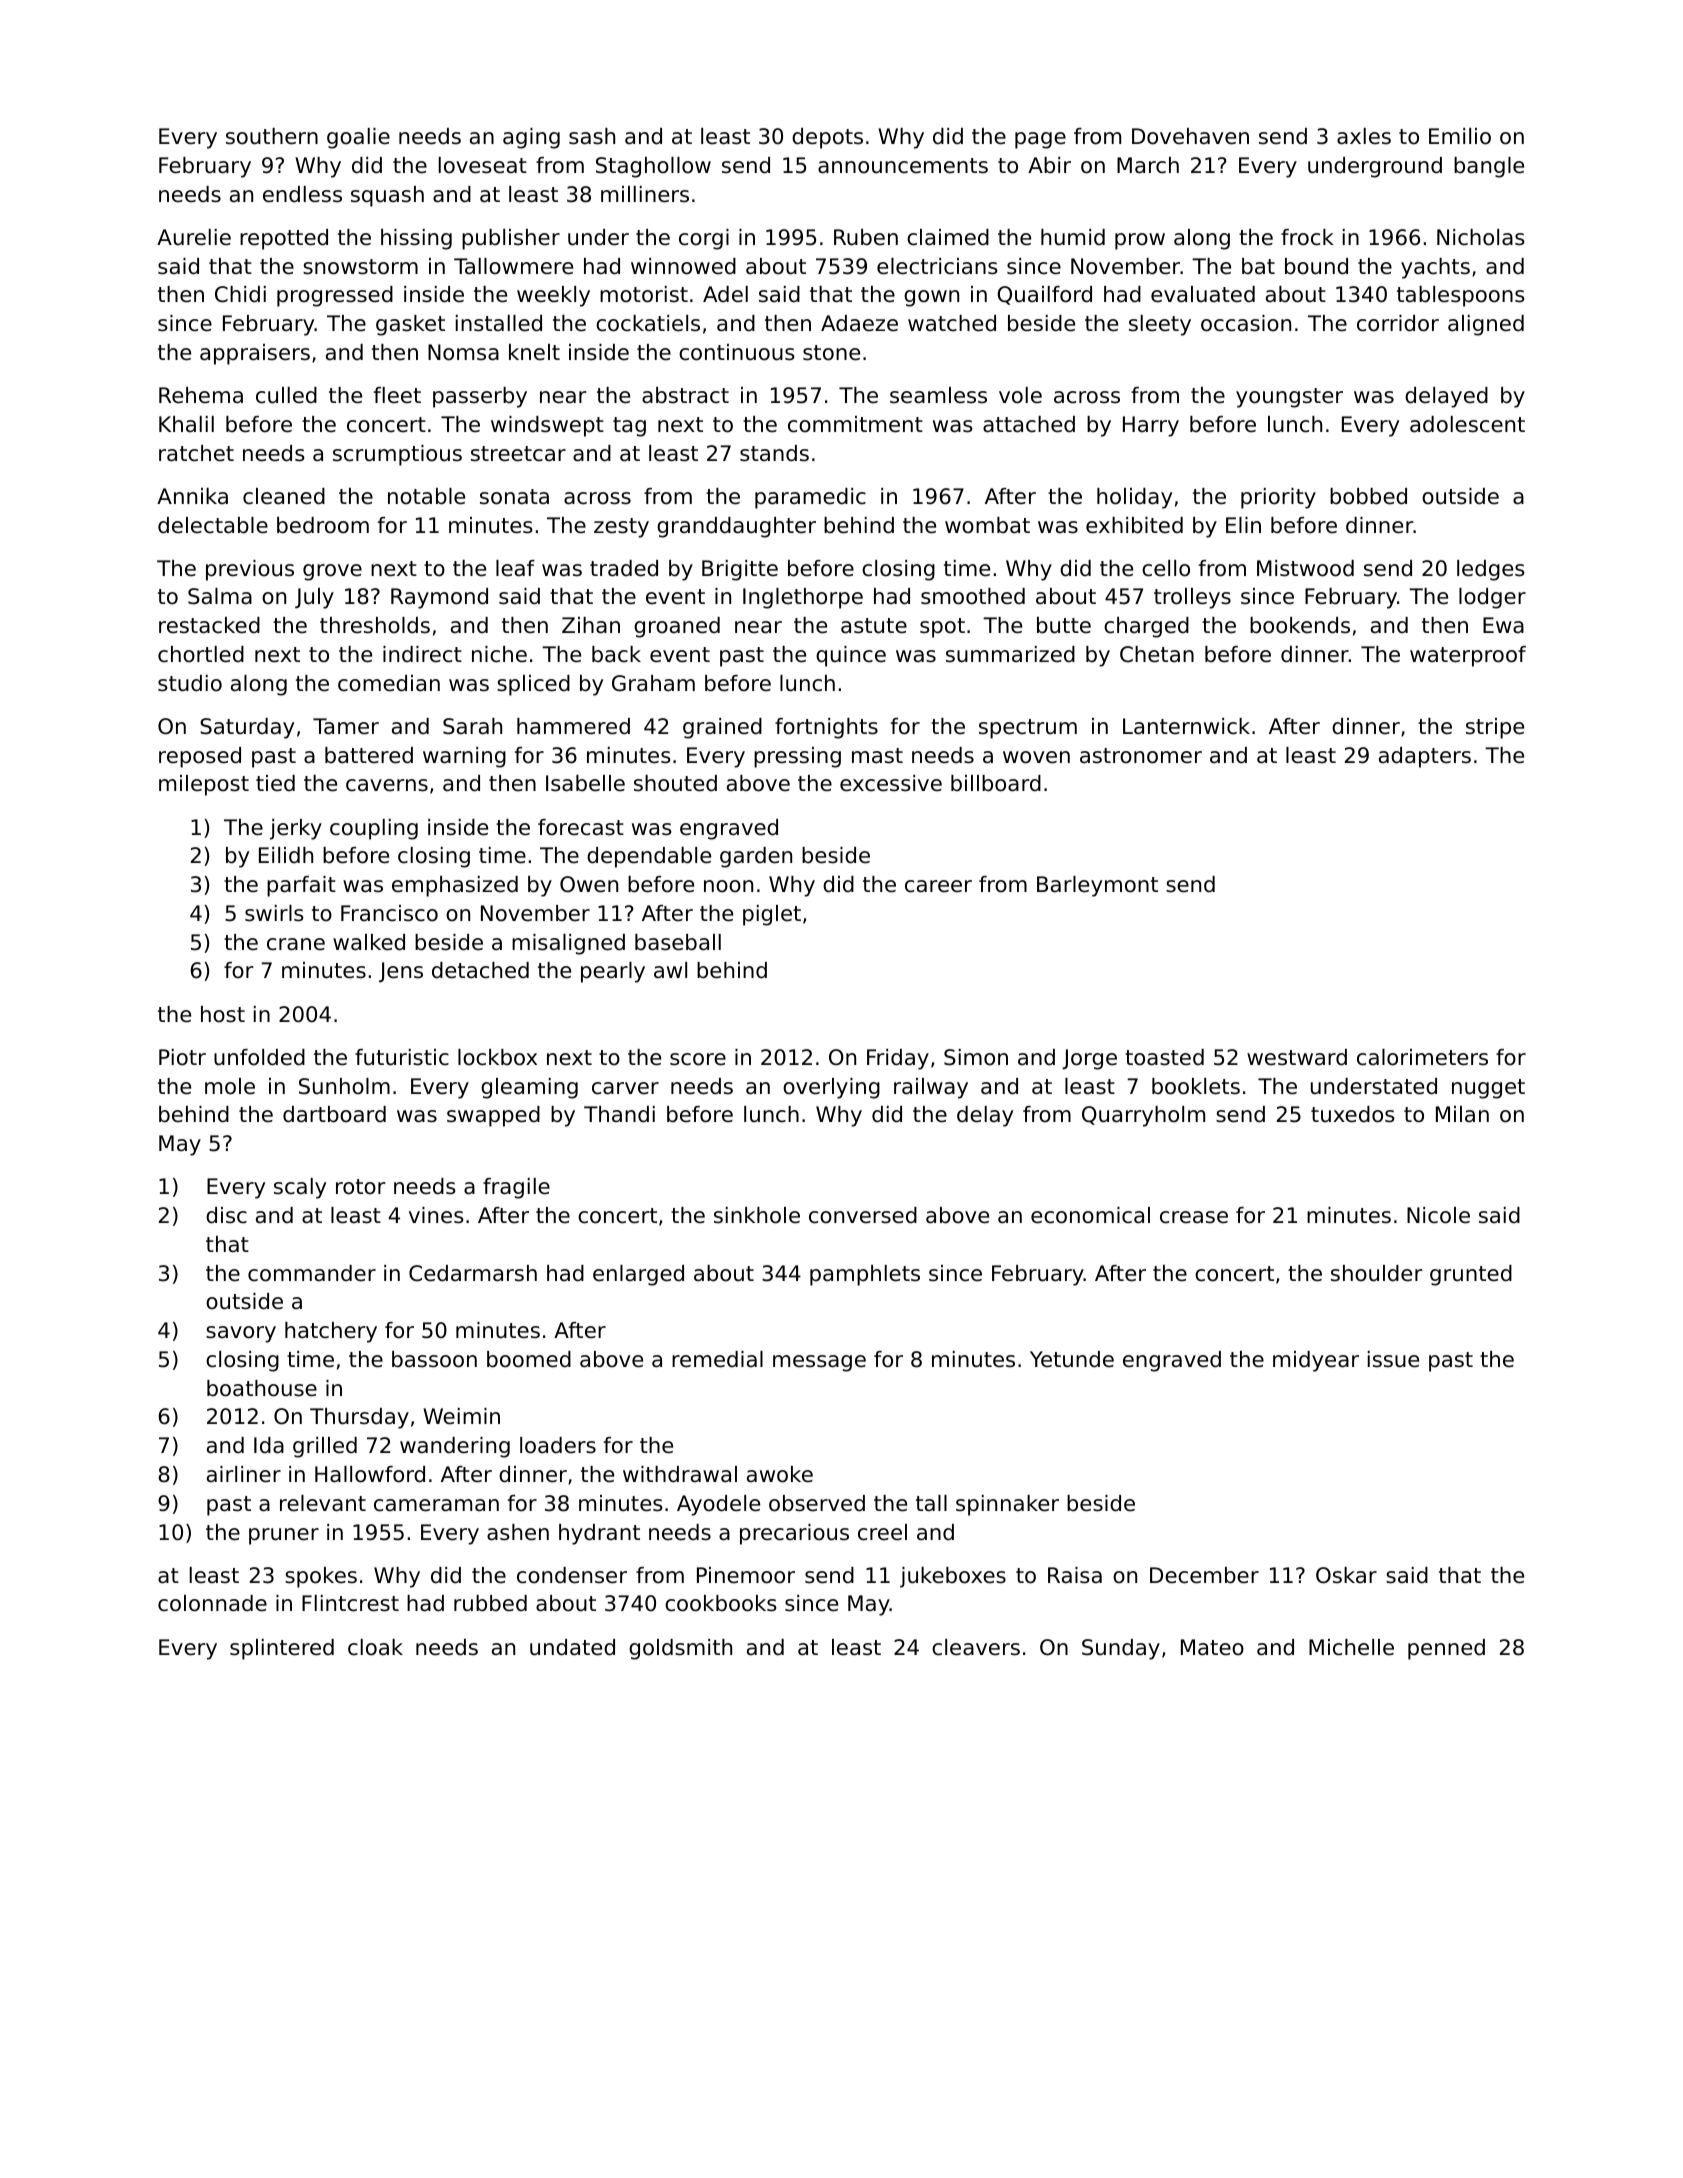 The height and width of the screenshot is (2178, 1683). Describe the element at coordinates (1425, 757) in the screenshot. I see `adapters` at that location.
